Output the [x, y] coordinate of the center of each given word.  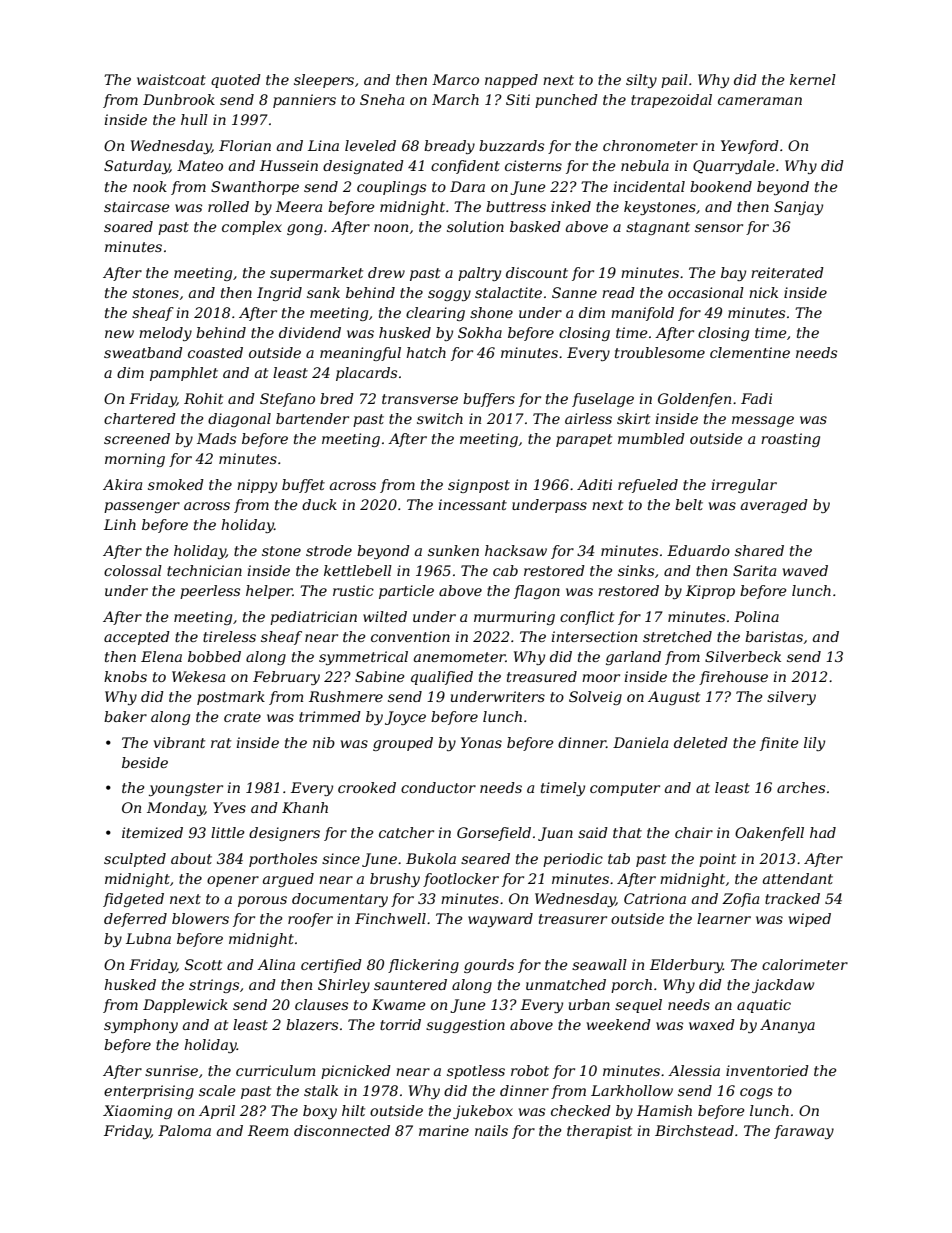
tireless [229, 636]
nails [491, 1130]
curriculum [275, 1070]
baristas [774, 636]
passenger [142, 507]
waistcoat [171, 79]
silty [641, 81]
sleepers [324, 81]
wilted [385, 616]
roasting [790, 440]
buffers [489, 400]
